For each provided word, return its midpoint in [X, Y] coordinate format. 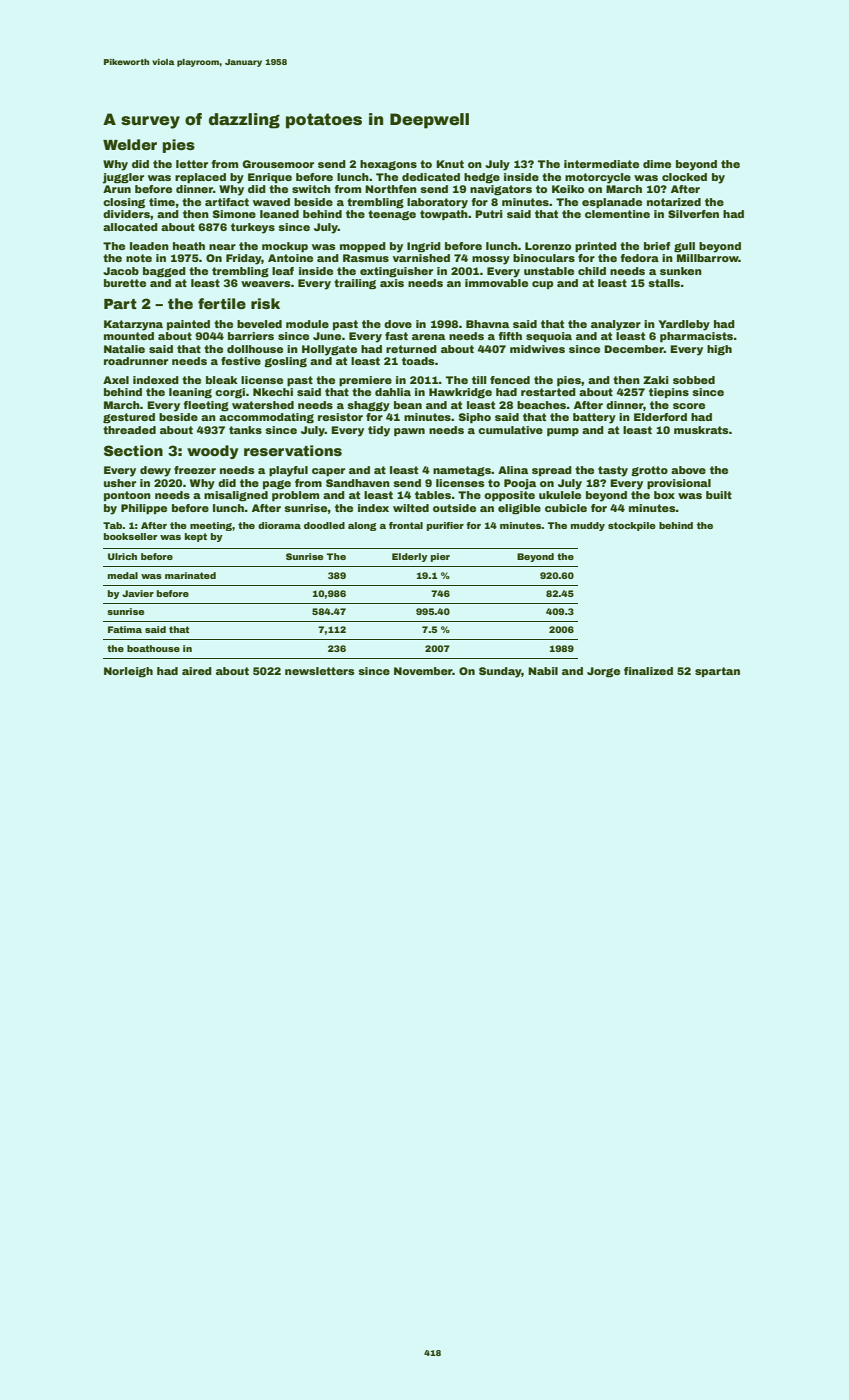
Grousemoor [278, 164]
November [423, 671]
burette [125, 283]
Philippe [144, 509]
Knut [450, 164]
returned [411, 349]
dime [657, 164]
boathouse [153, 648]
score [689, 406]
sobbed [694, 380]
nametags [462, 471]
